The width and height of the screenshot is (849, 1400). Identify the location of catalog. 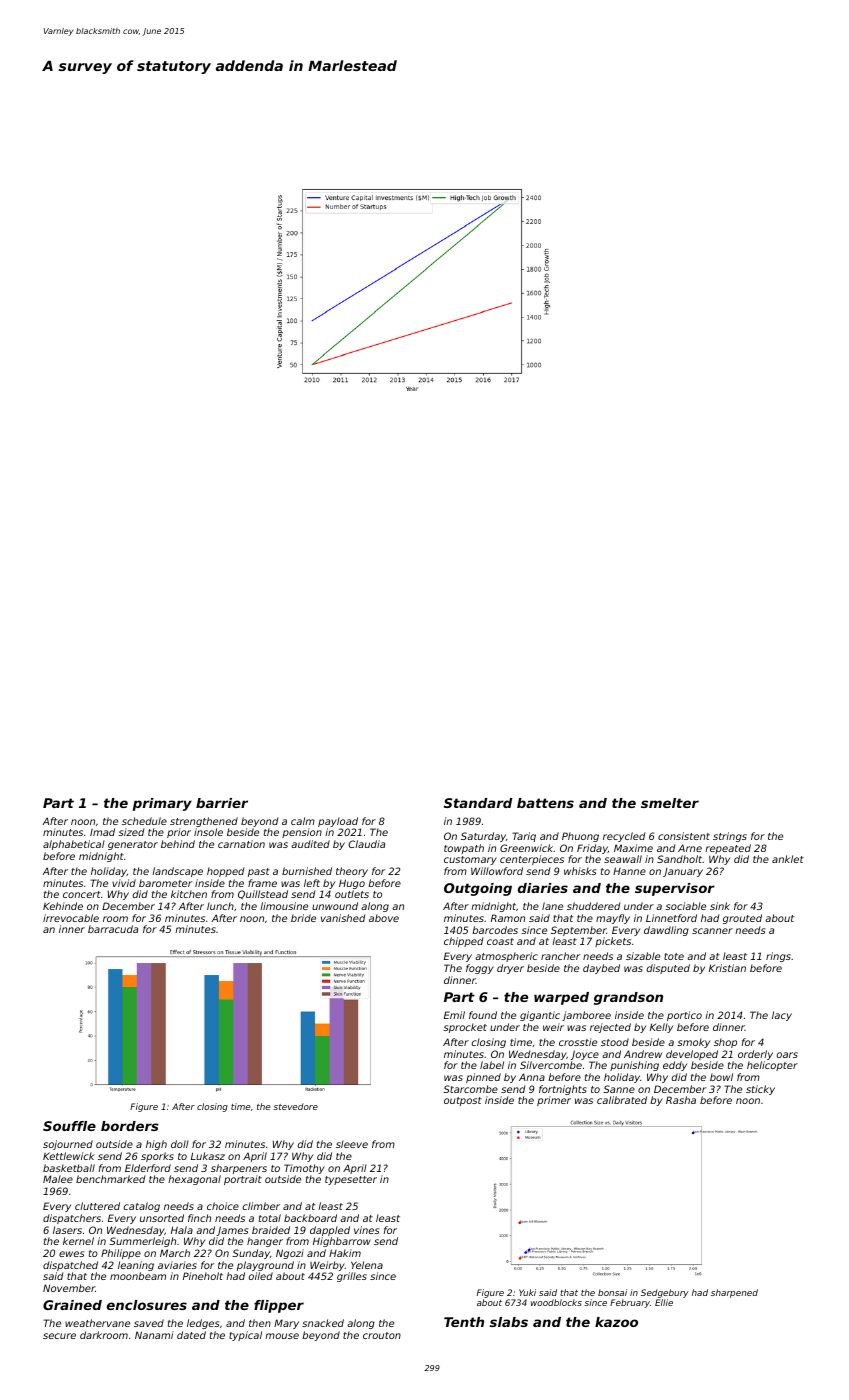
(142, 1207).
